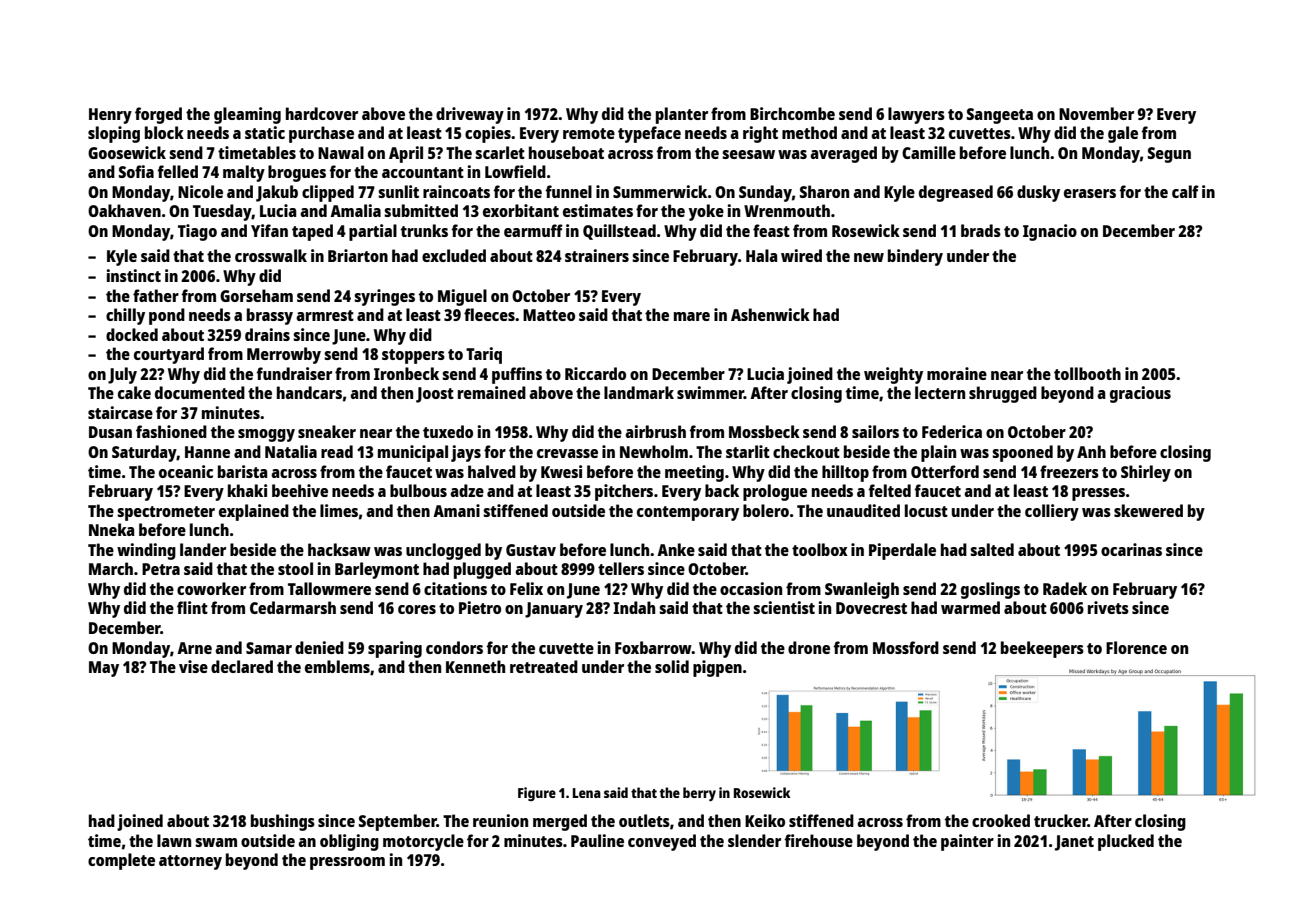 The width and height of the screenshot is (1308, 924). I want to click on lawyers, so click(916, 115).
